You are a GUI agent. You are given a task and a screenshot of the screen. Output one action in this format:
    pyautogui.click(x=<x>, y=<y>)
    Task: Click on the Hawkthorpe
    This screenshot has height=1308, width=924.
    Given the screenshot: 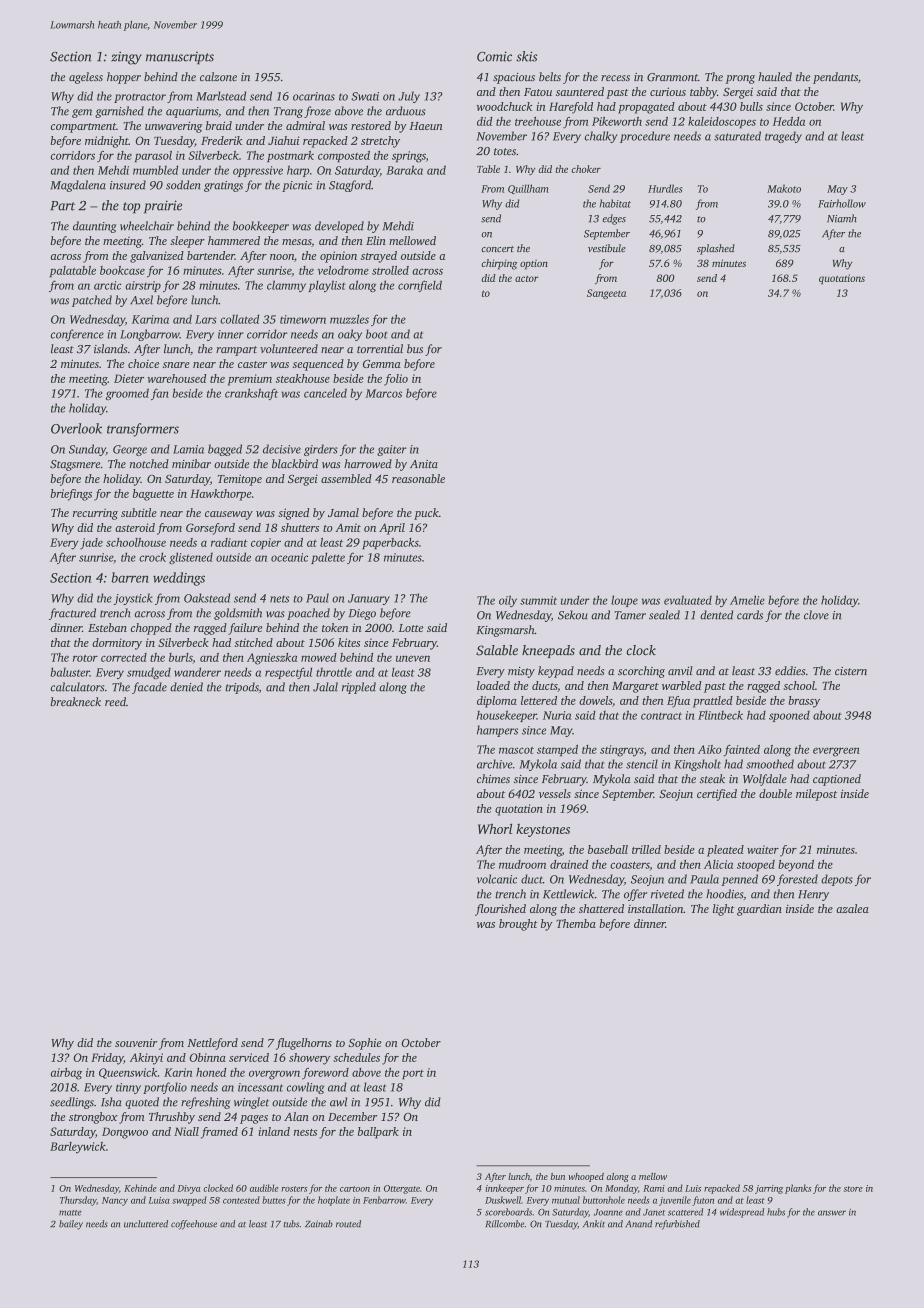 What is the action you would take?
    pyautogui.click(x=220, y=495)
